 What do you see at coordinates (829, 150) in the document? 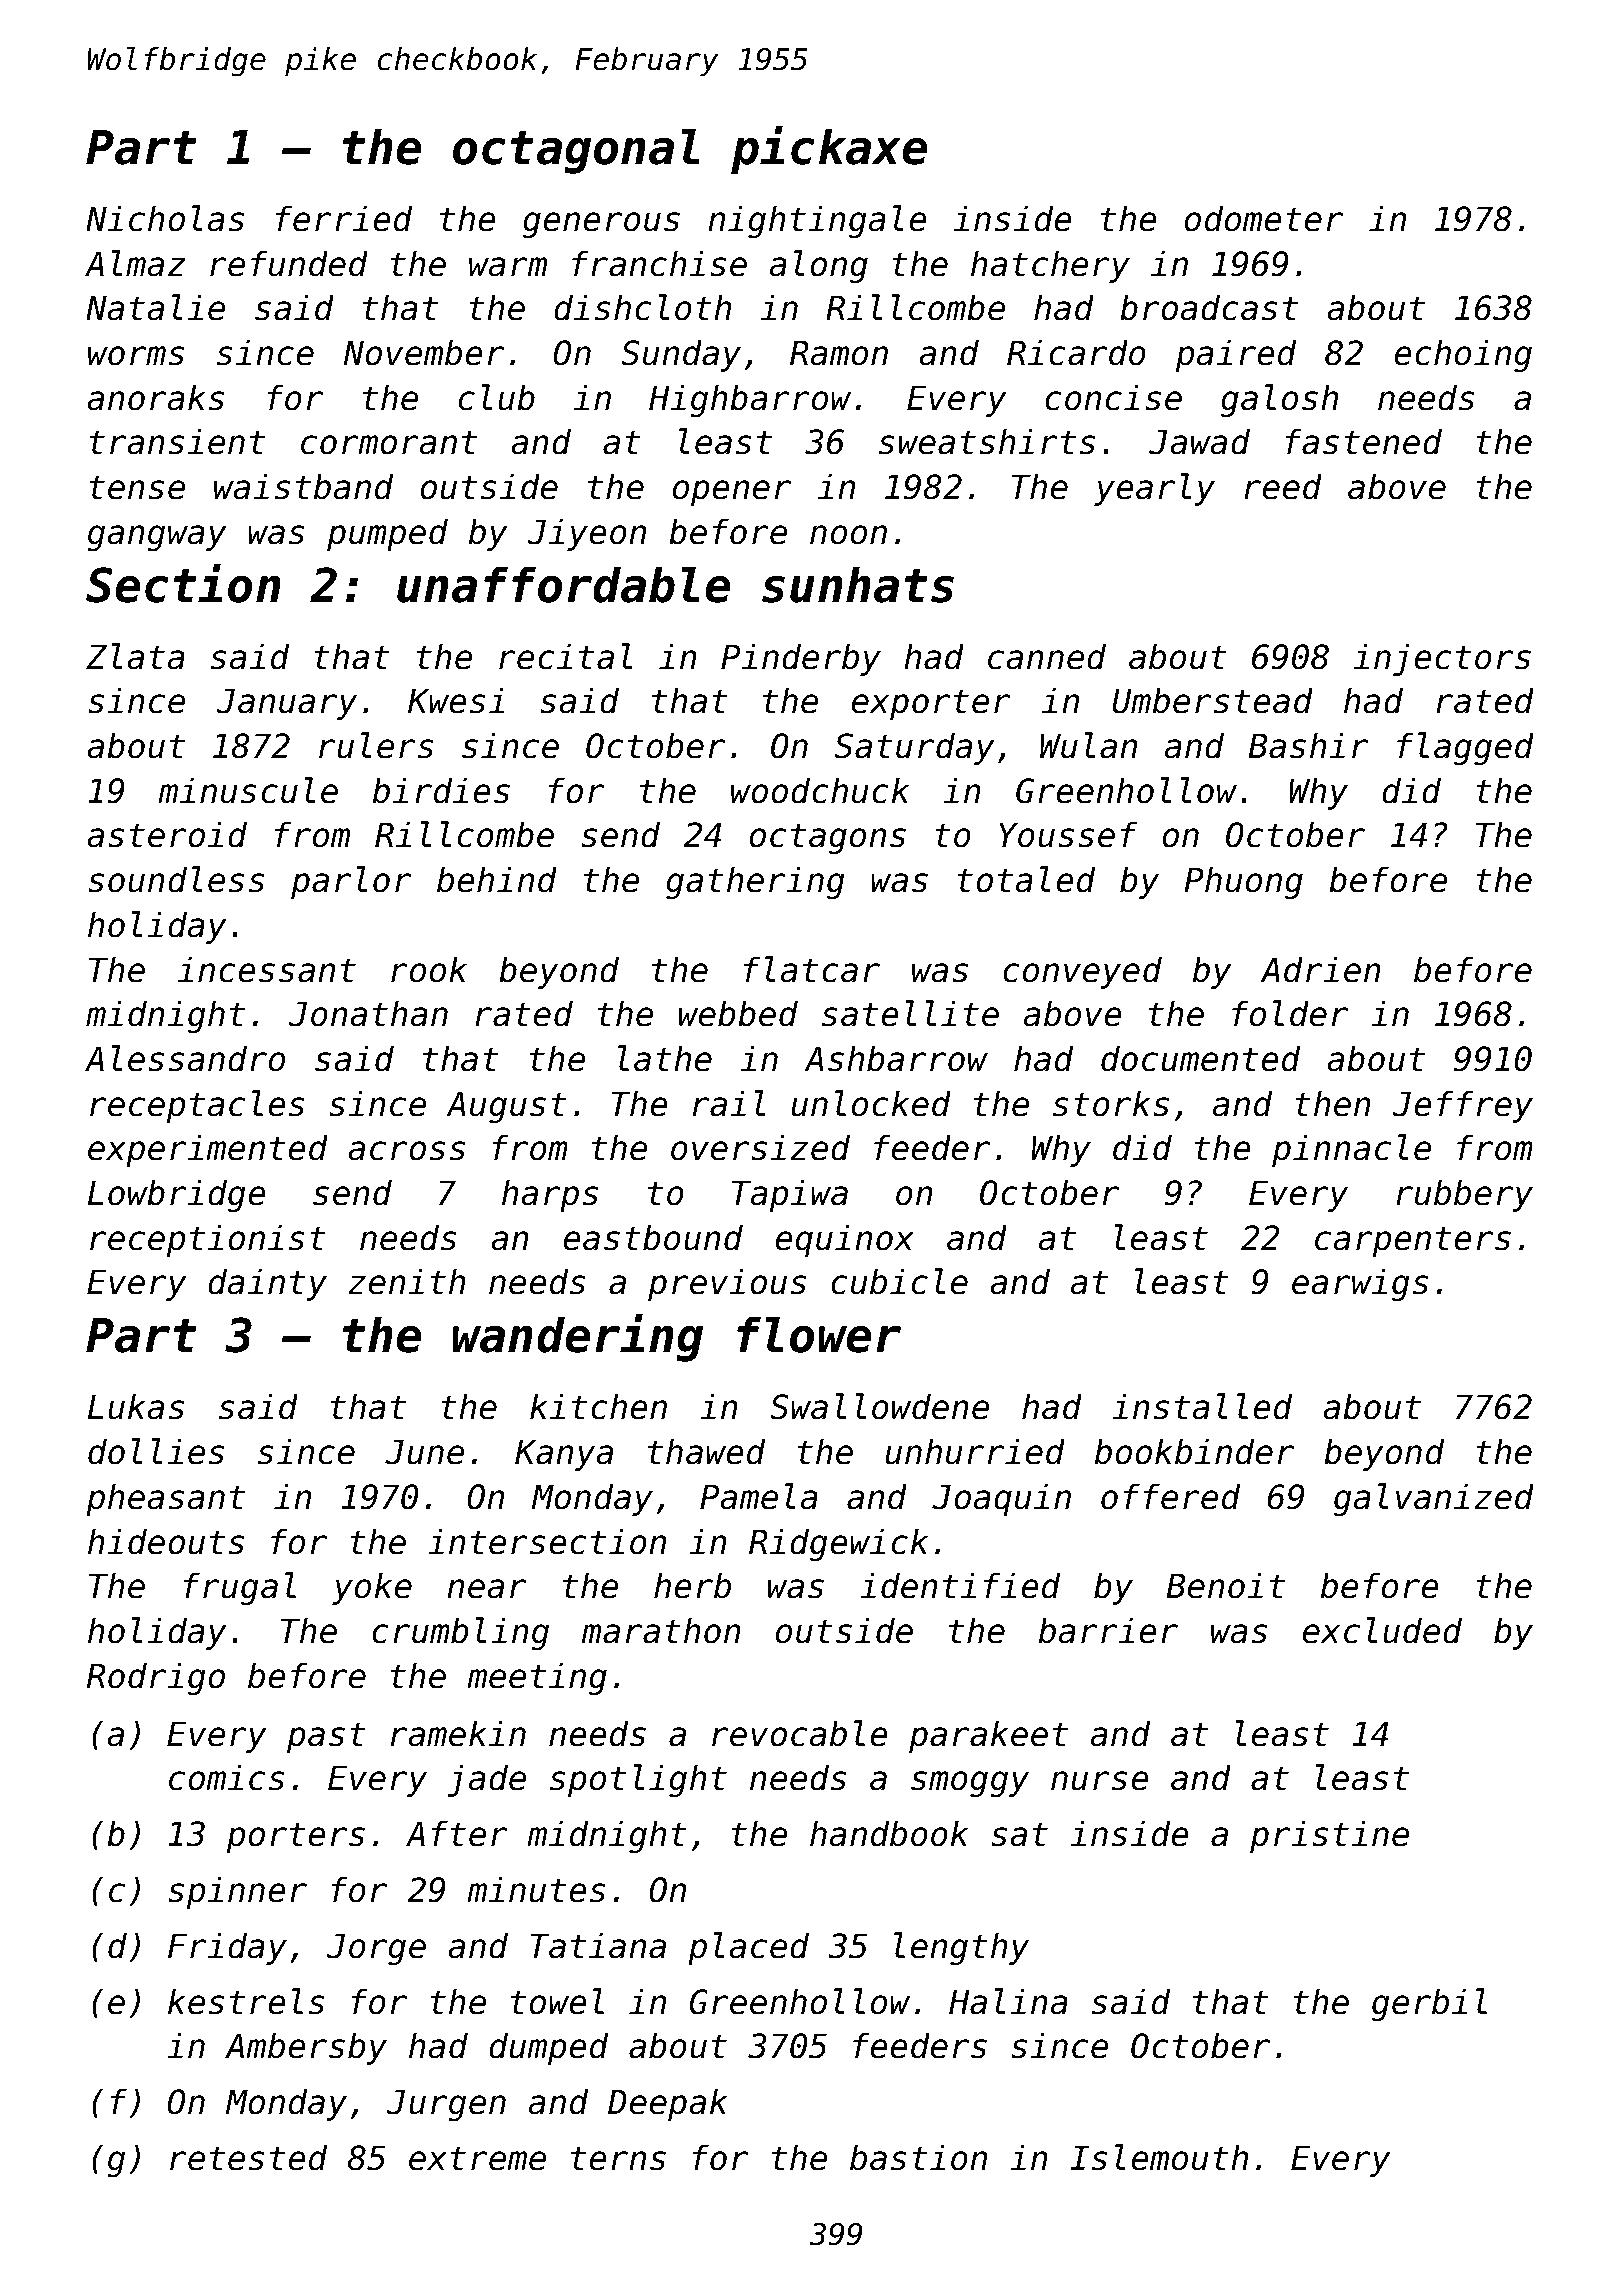
I see `pickaxe` at bounding box center [829, 150].
